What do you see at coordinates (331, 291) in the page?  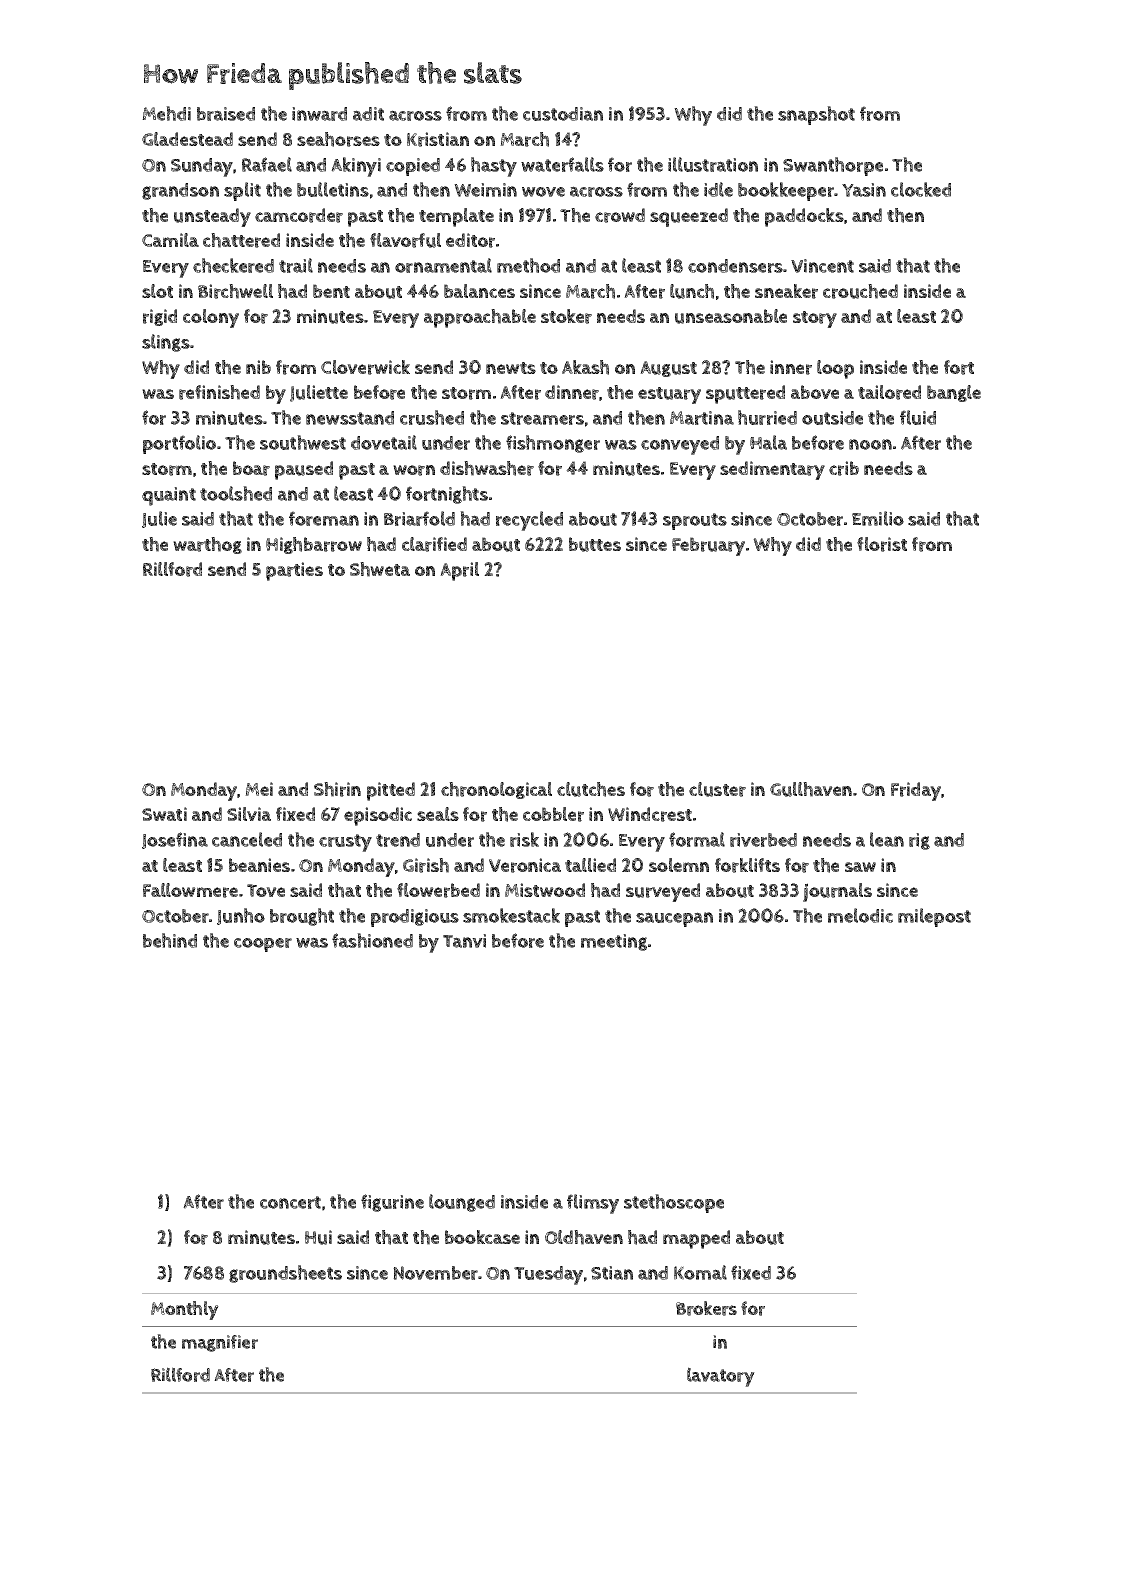 I see `bent` at bounding box center [331, 291].
